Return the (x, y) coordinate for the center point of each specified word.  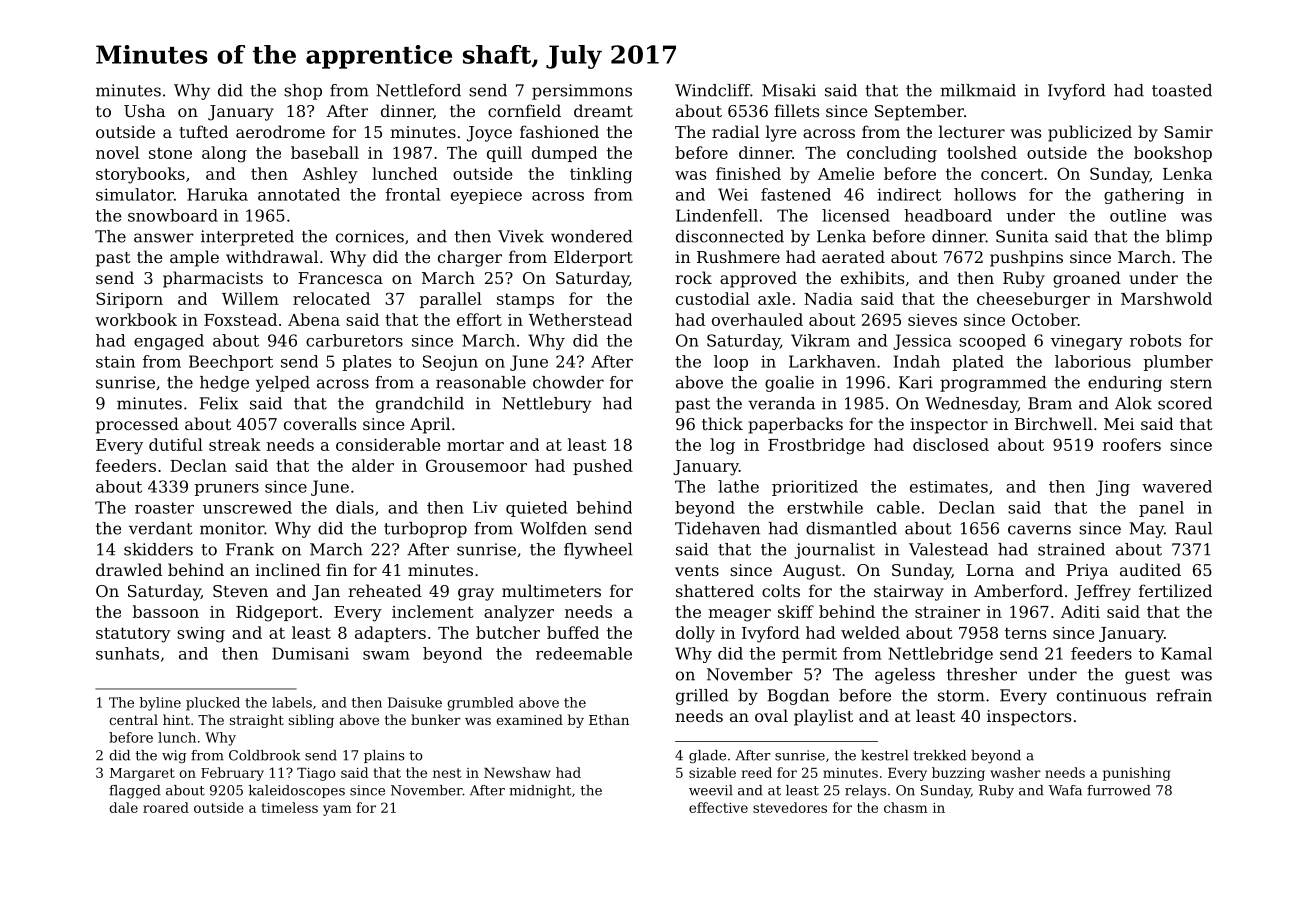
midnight (540, 791)
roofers (1132, 444)
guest (1147, 676)
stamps (525, 300)
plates (367, 363)
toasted (1182, 90)
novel (117, 152)
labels (292, 702)
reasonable (481, 382)
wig (174, 757)
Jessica (922, 342)
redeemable (584, 653)
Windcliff (712, 90)
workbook (136, 319)
